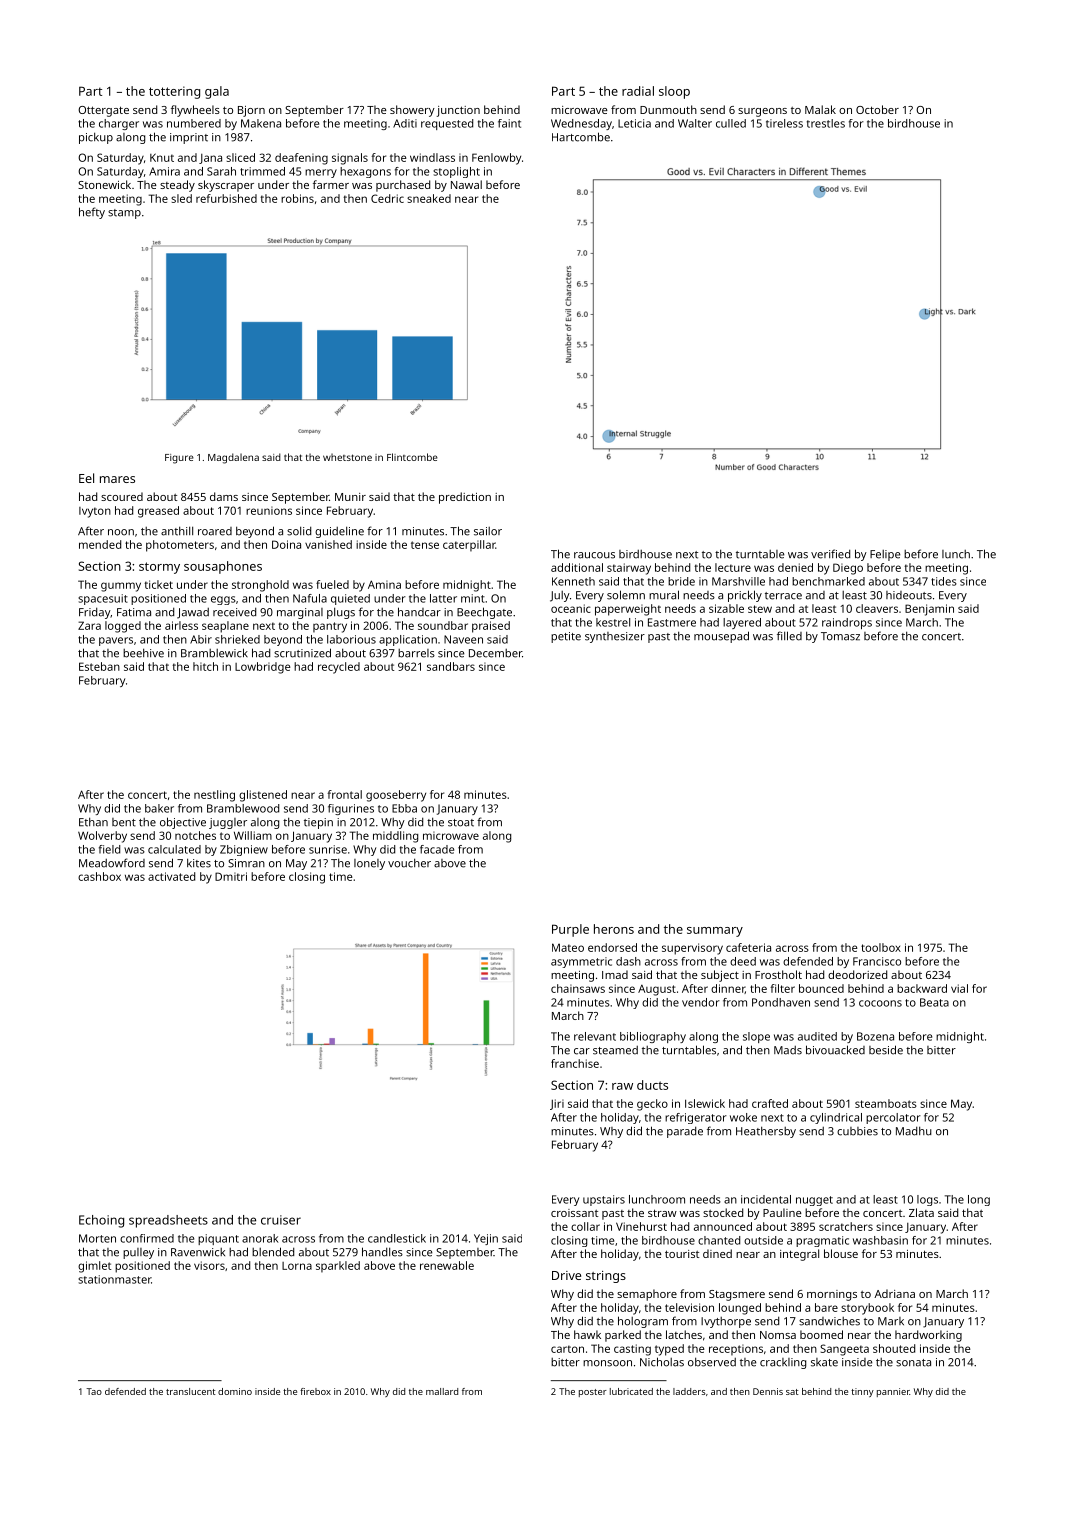 This document has width=1075, height=1521. I want to click on baker, so click(159, 808).
